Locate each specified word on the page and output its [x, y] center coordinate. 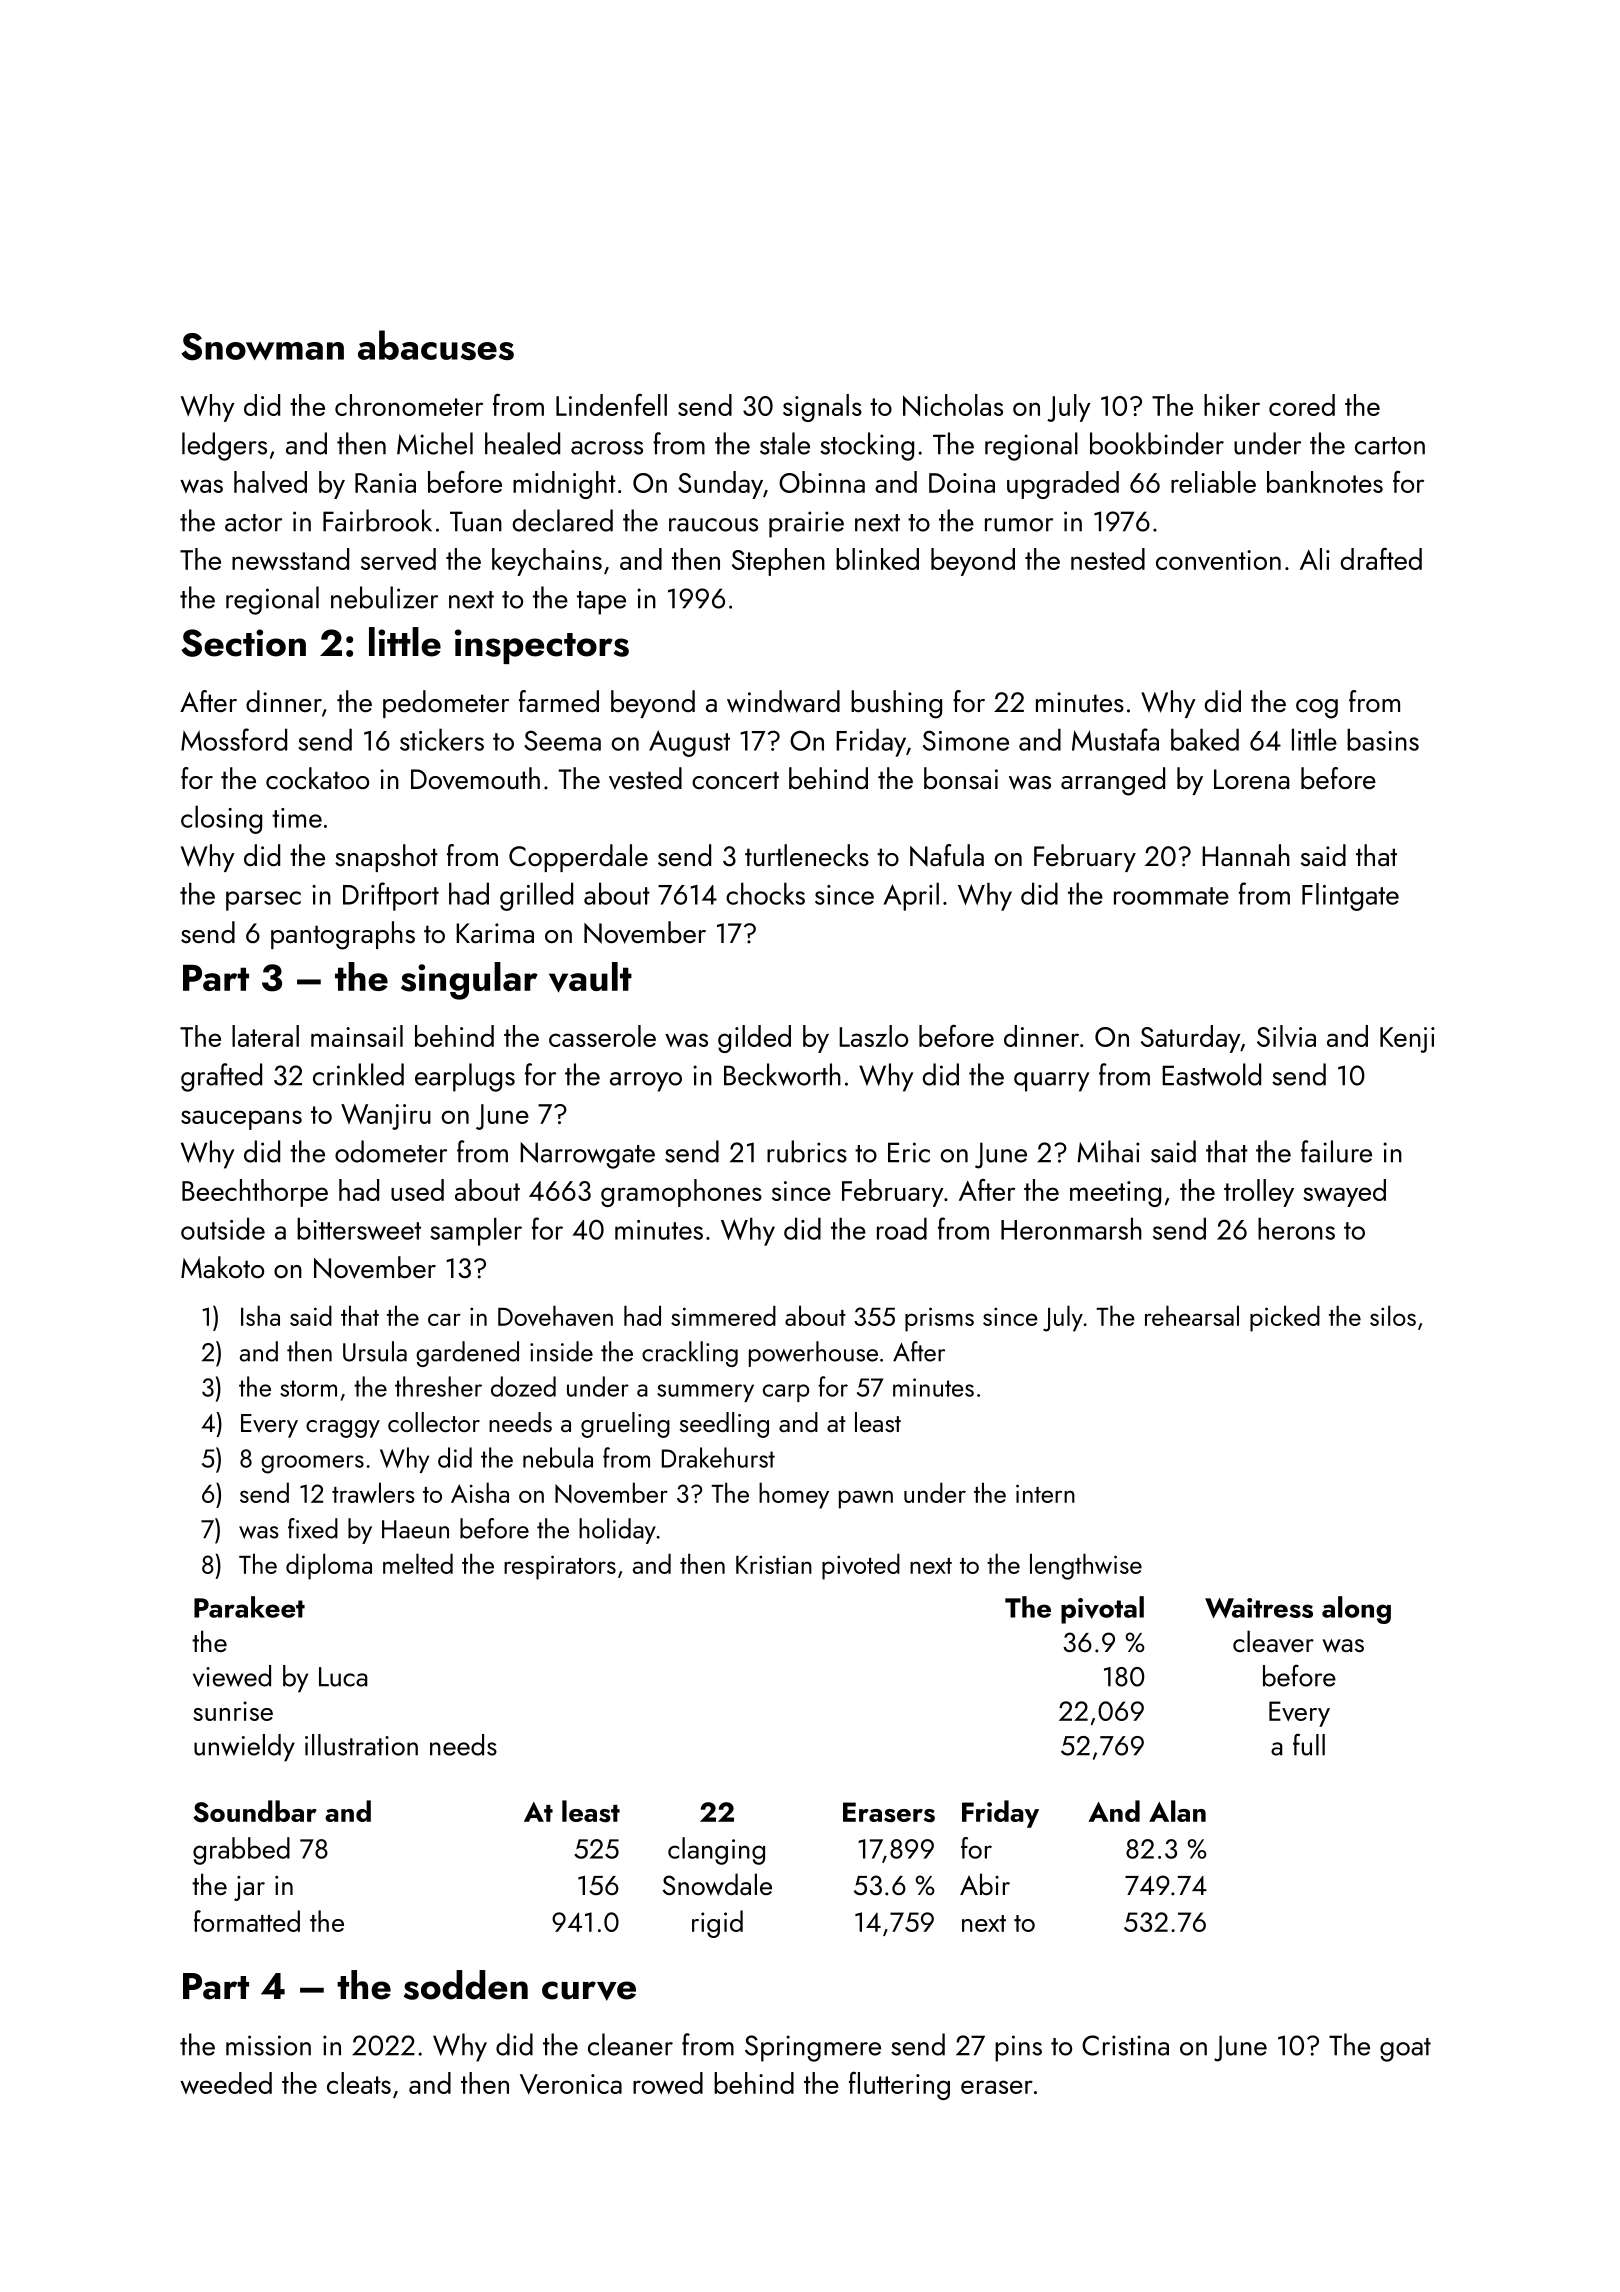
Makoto [222, 1267]
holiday [617, 1531]
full [1309, 1744]
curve [589, 1991]
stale [785, 443]
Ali [1315, 559]
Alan [1177, 1811]
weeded [226, 2083]
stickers [442, 739]
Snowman [262, 347]
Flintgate [1350, 897]
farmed [559, 701]
